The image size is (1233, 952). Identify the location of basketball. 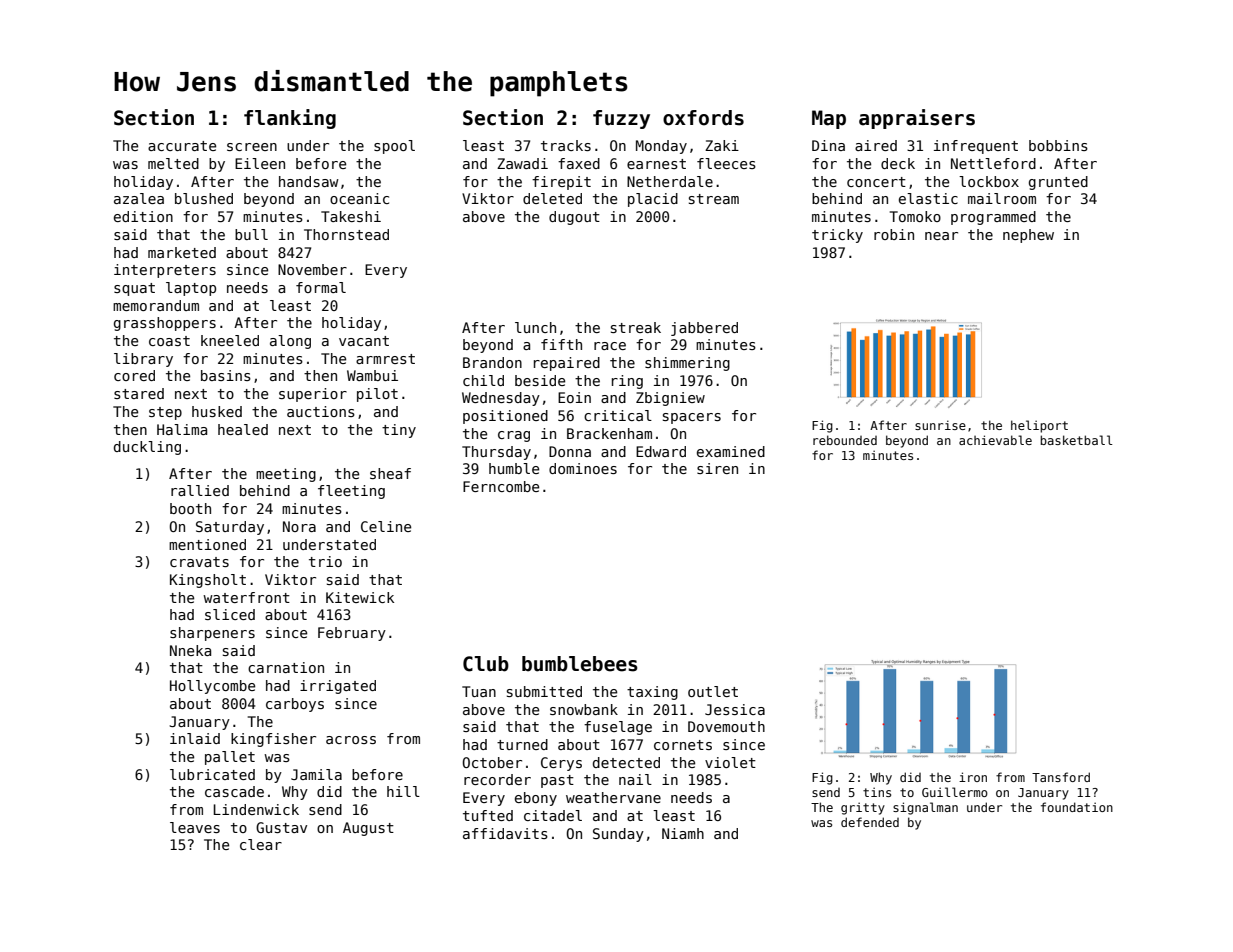
(1076, 440).
